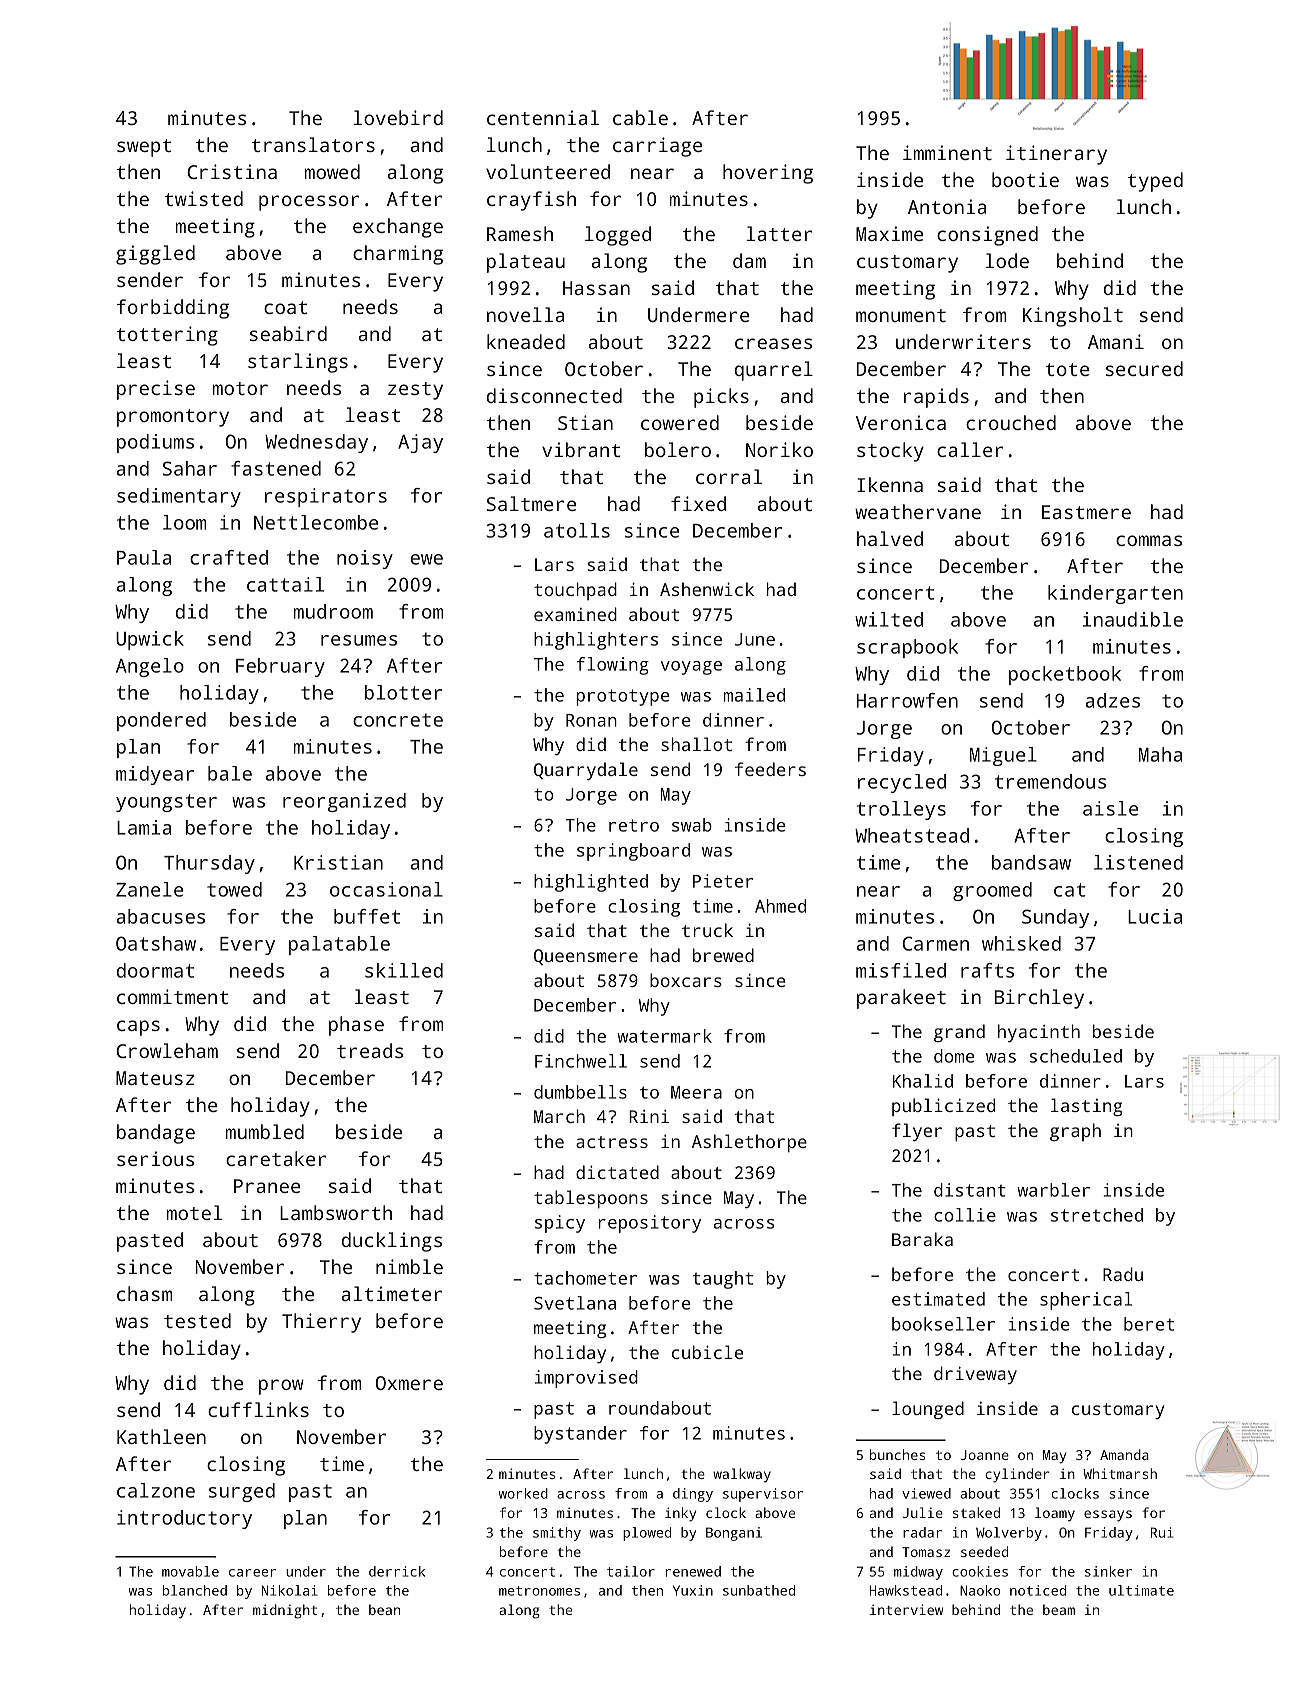 This document has width=1300, height=1683. I want to click on tremendous, so click(1050, 781).
